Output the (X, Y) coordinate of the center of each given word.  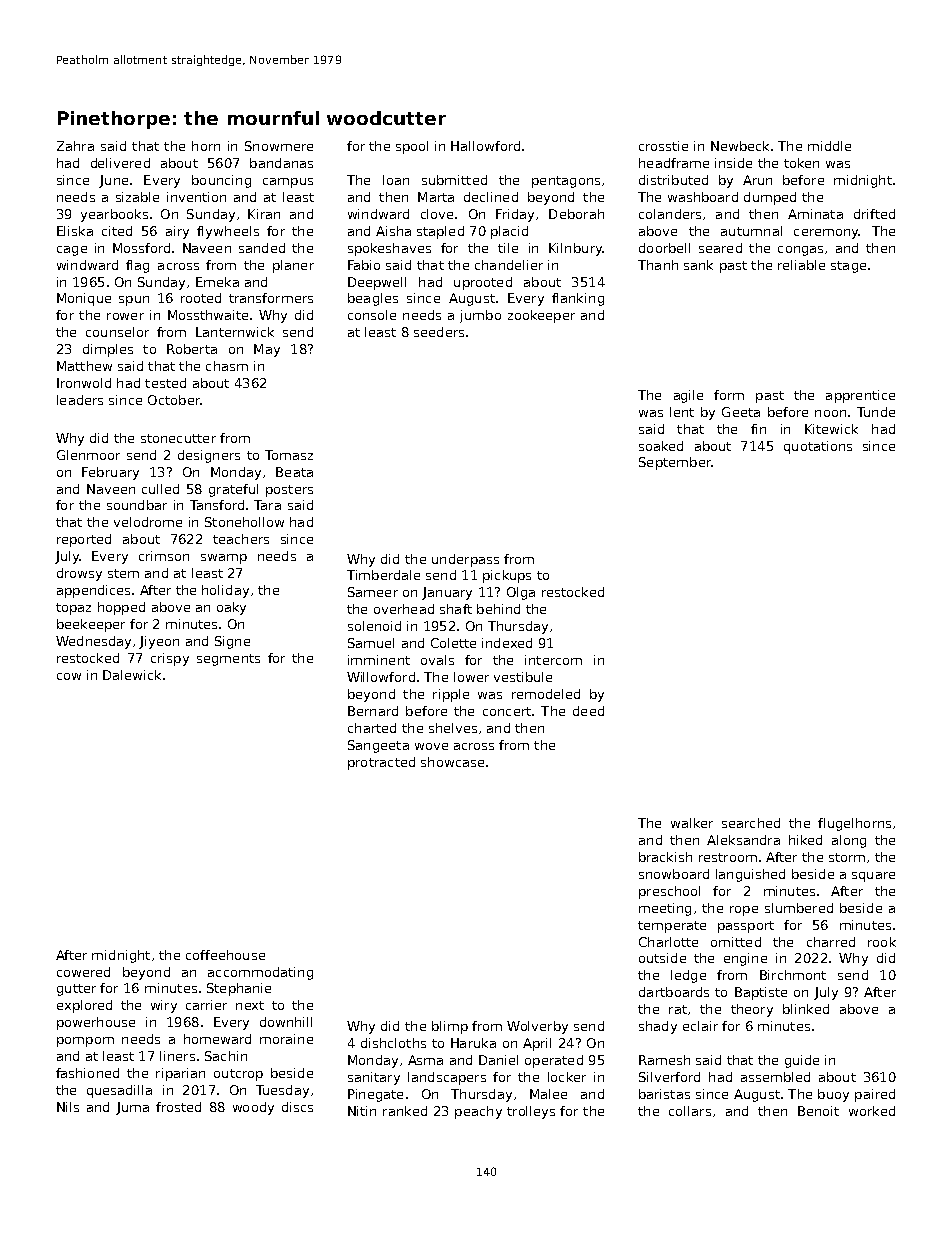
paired (875, 1095)
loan (396, 180)
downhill (286, 1022)
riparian (180, 1074)
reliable (801, 265)
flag (137, 266)
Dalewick (132, 675)
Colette (453, 643)
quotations (818, 447)
